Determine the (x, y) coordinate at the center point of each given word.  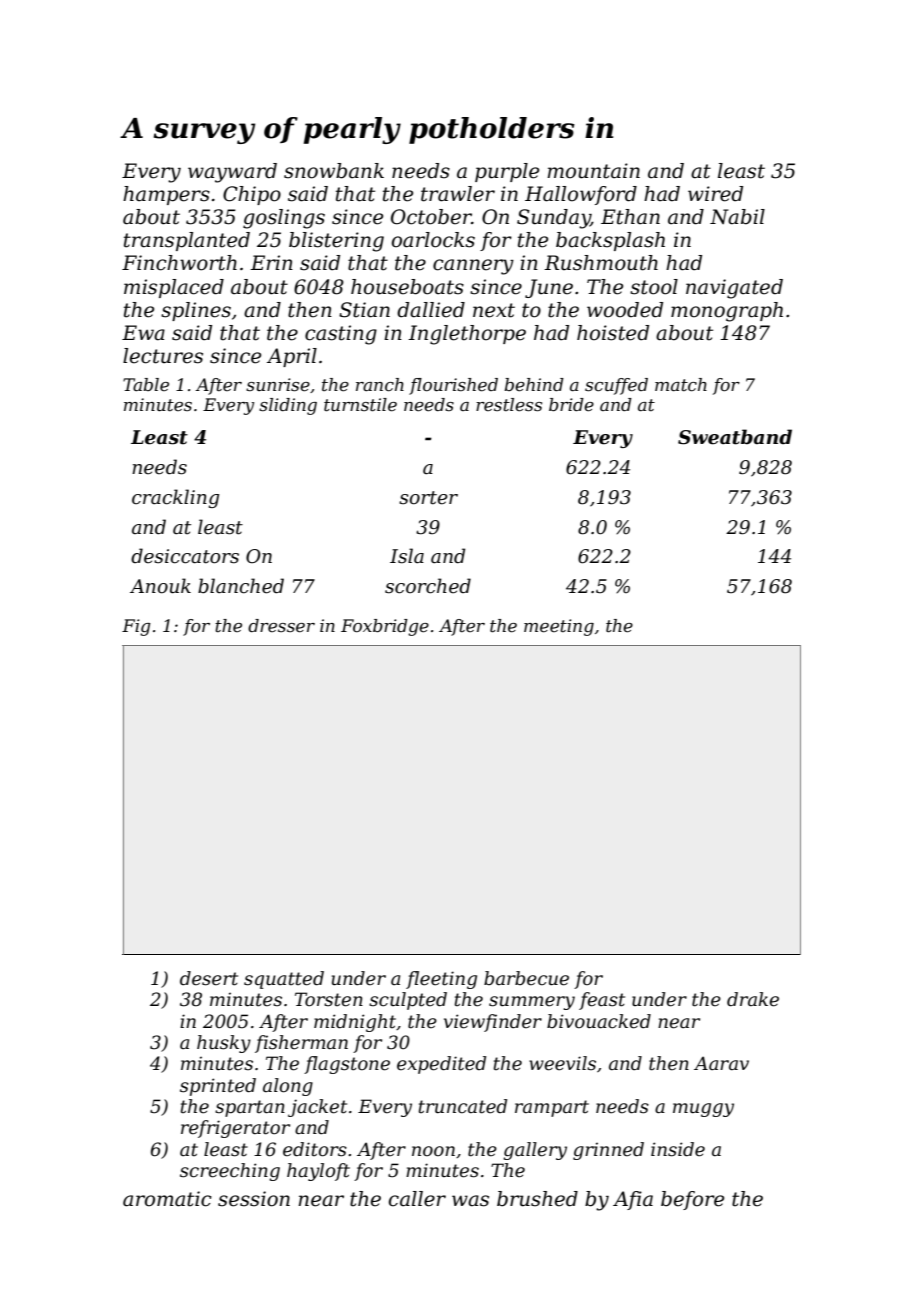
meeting (559, 627)
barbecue (526, 978)
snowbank (334, 171)
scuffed (616, 386)
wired (715, 194)
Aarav (721, 1063)
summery (532, 1003)
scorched (428, 586)
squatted (284, 980)
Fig (136, 627)
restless (509, 405)
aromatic (167, 1199)
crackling (175, 498)
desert (209, 978)
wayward (232, 173)
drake (753, 999)
